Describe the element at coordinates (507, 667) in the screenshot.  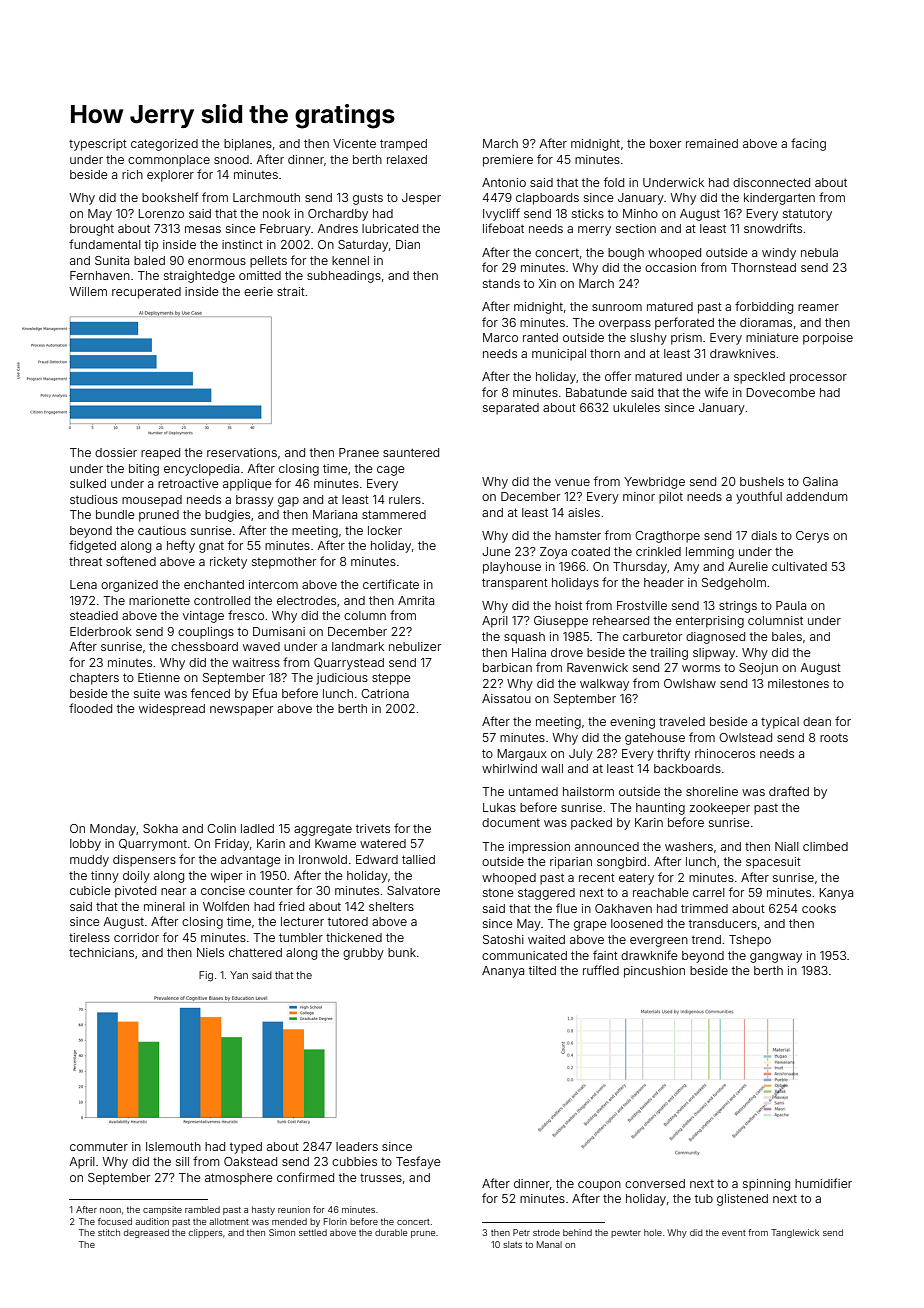
I see `barbican` at that location.
